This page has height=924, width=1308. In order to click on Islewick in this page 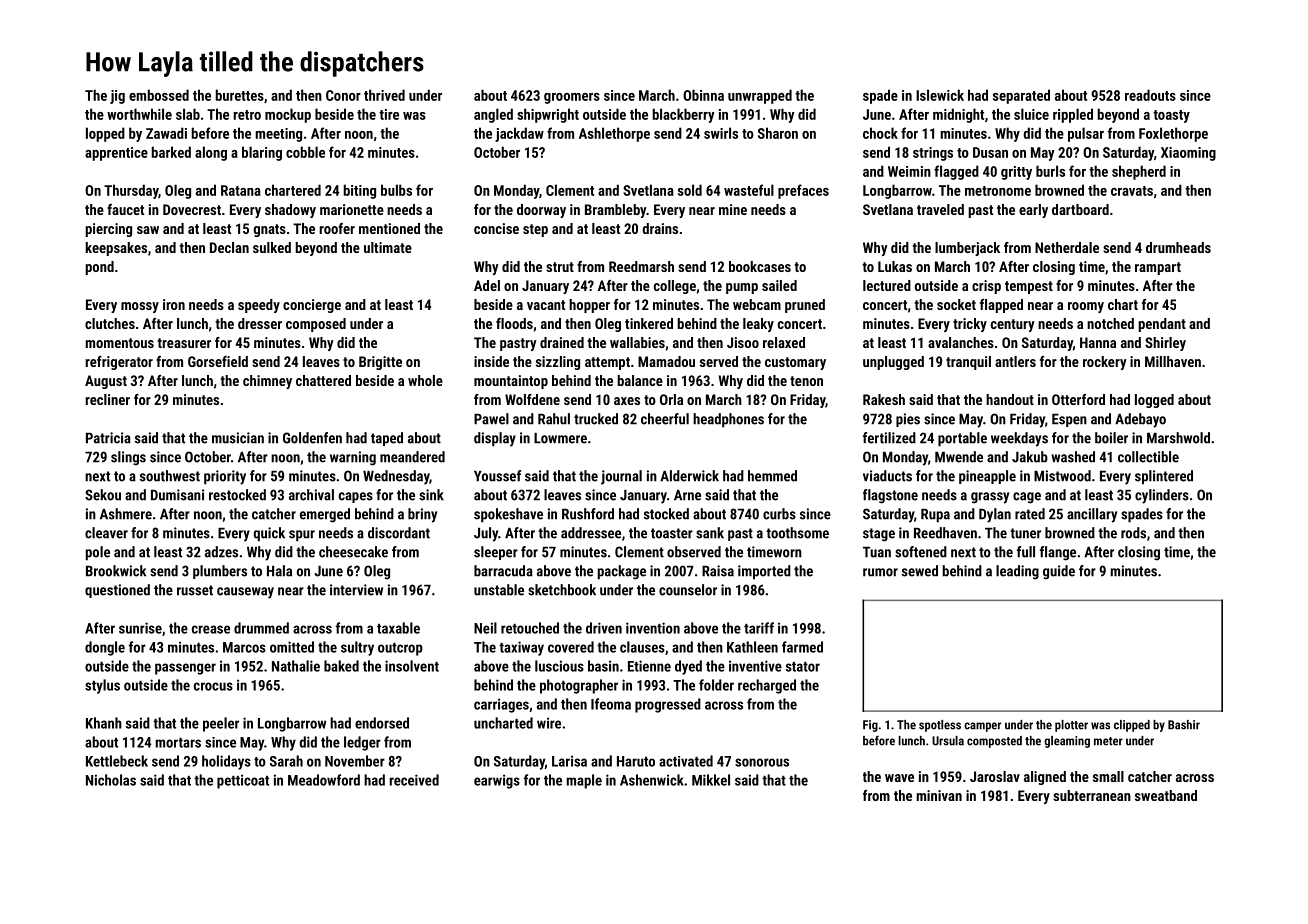, I will do `click(940, 95)`.
